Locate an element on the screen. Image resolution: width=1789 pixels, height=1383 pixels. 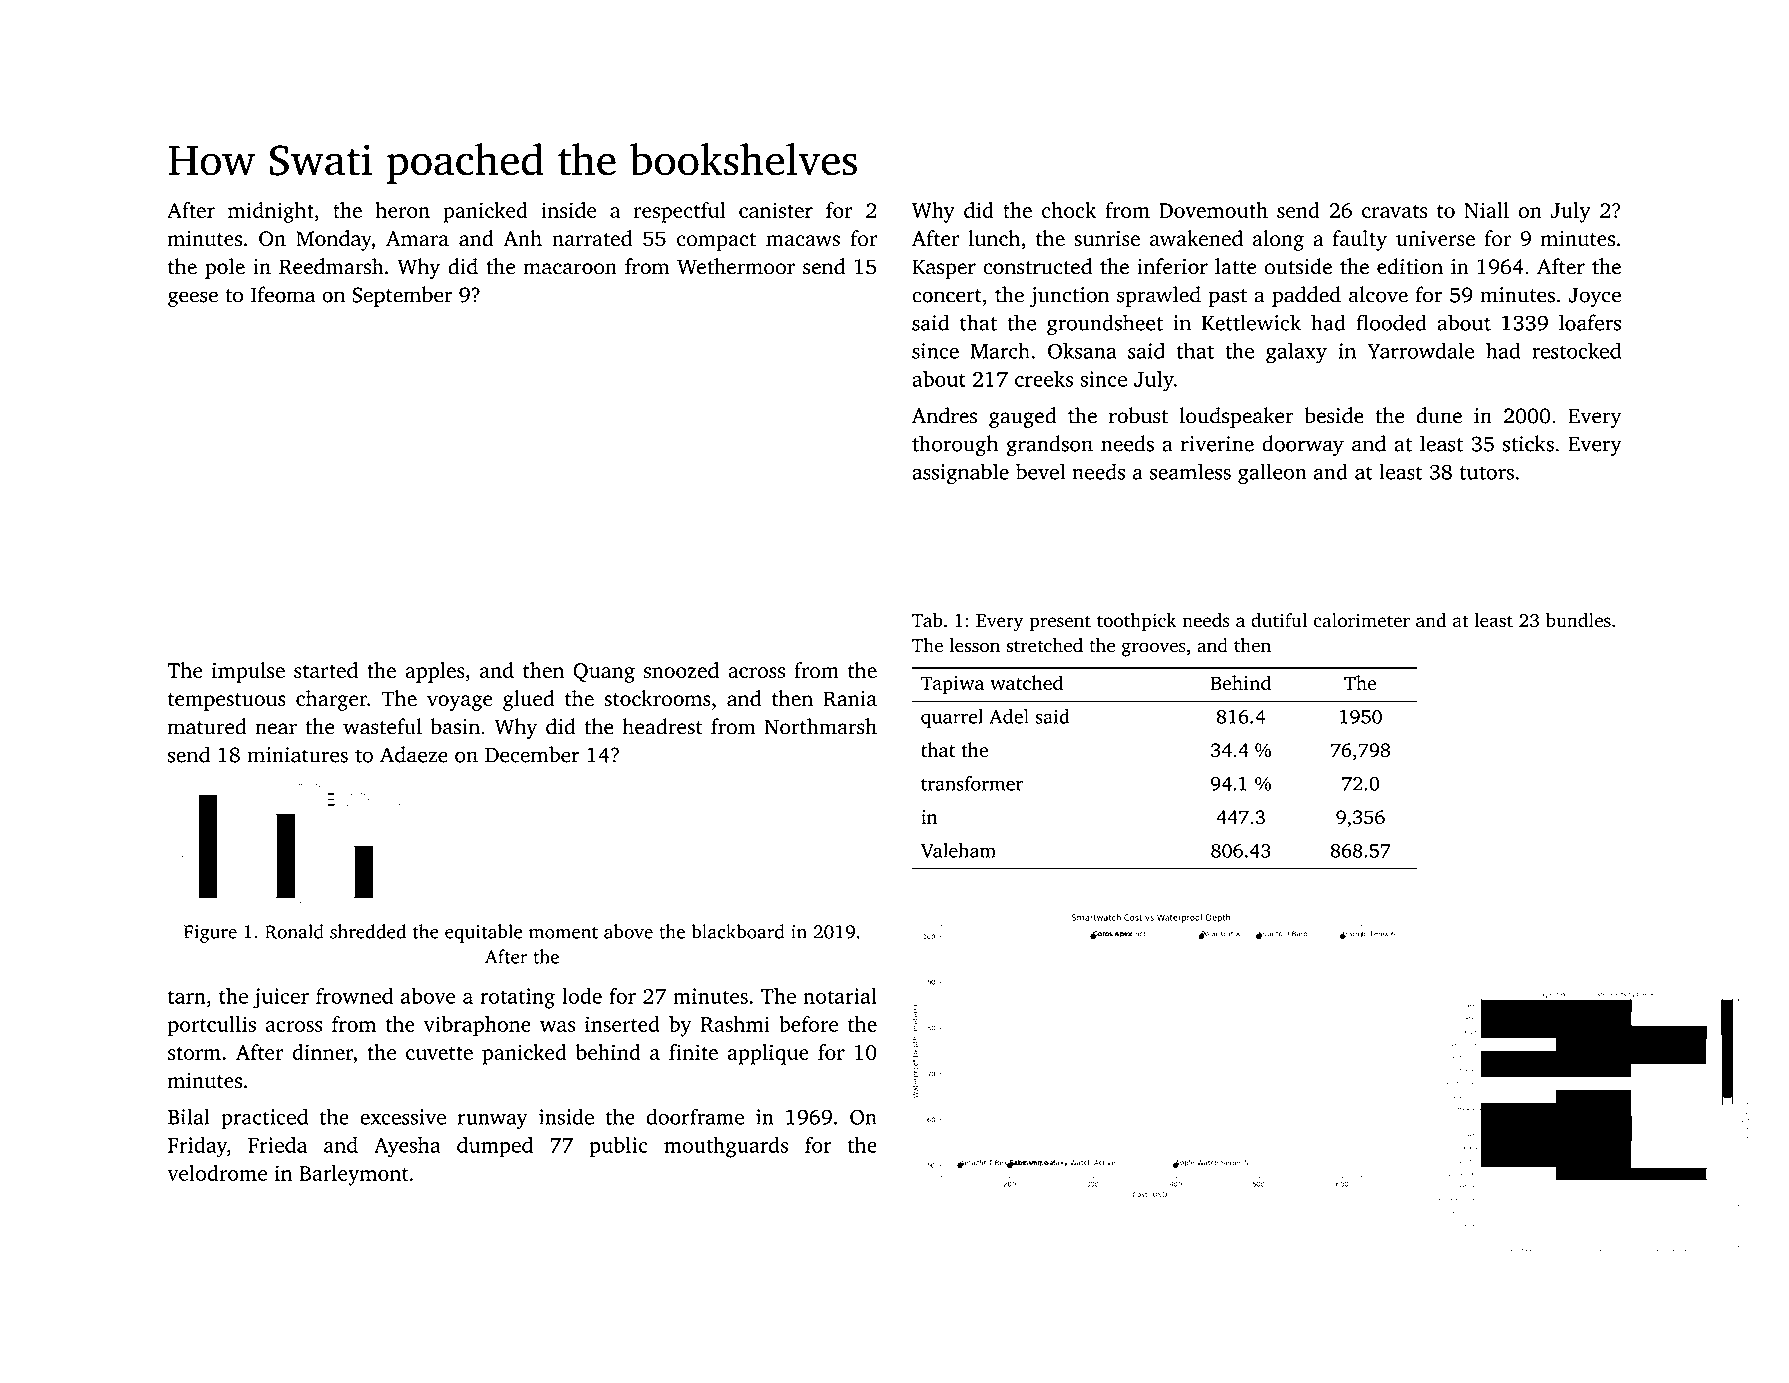
heron is located at coordinates (403, 210).
